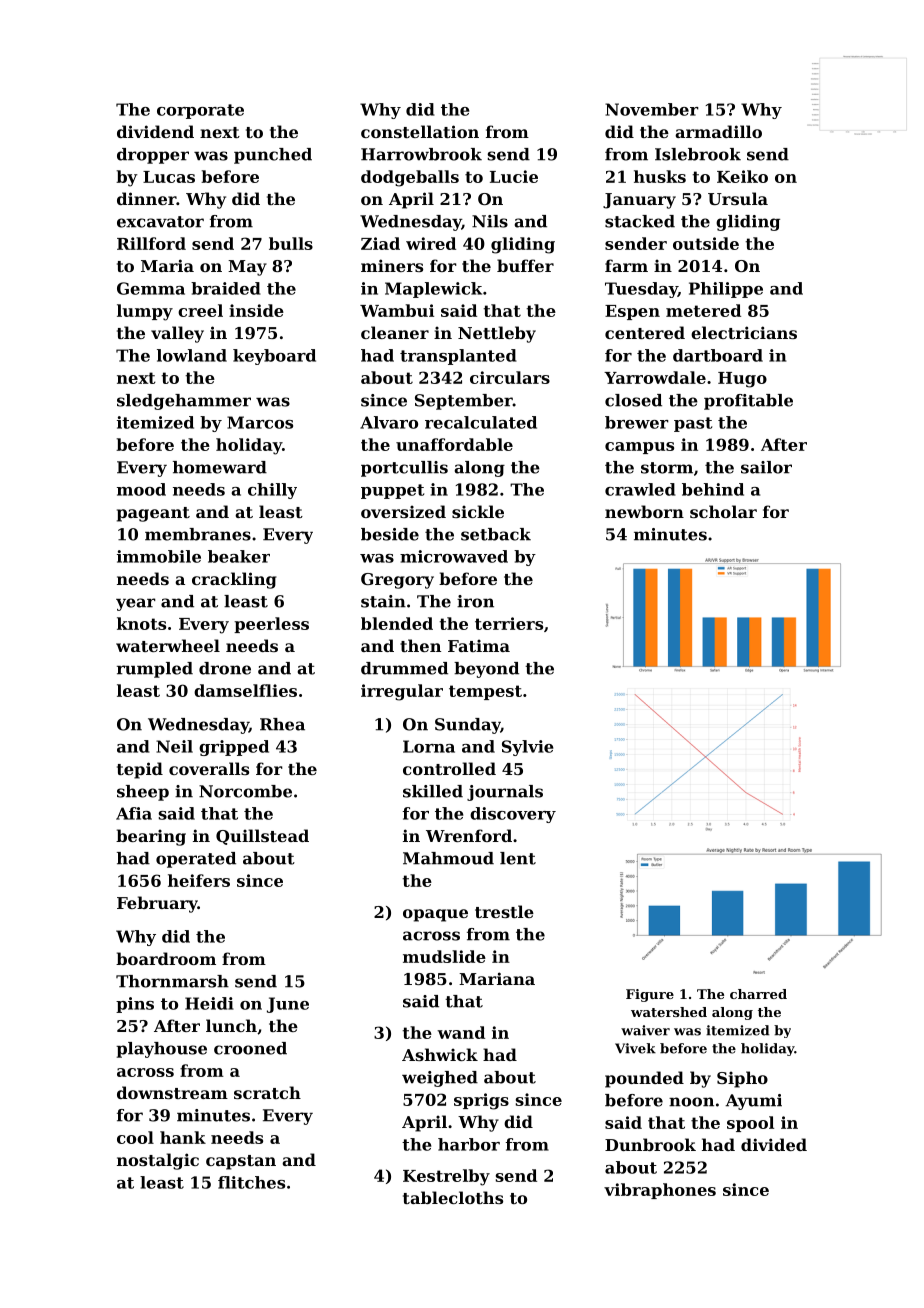 This screenshot has height=1308, width=924. I want to click on vibraphones, so click(660, 1191).
